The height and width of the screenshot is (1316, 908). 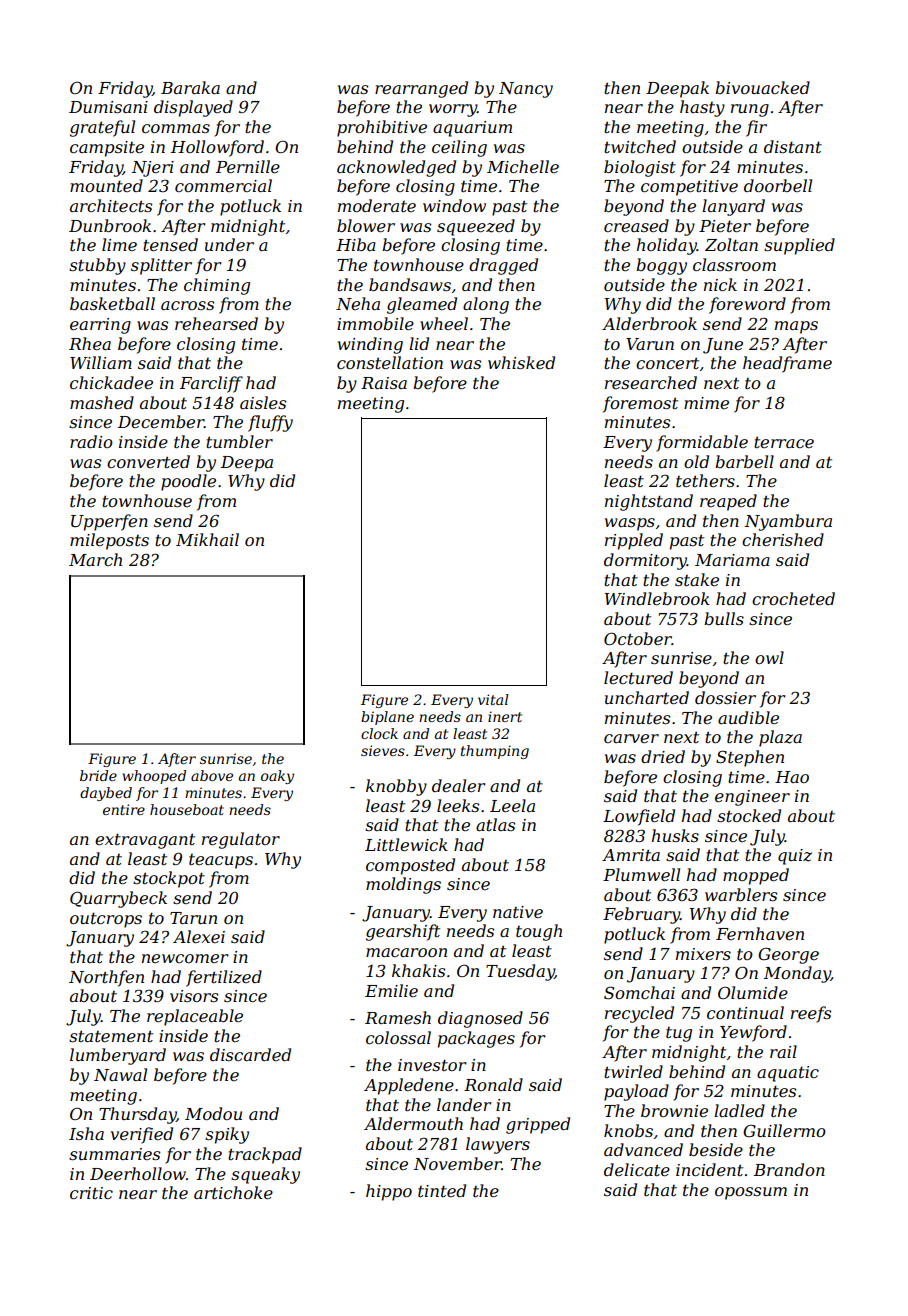 I want to click on lawyers, so click(x=498, y=1145).
